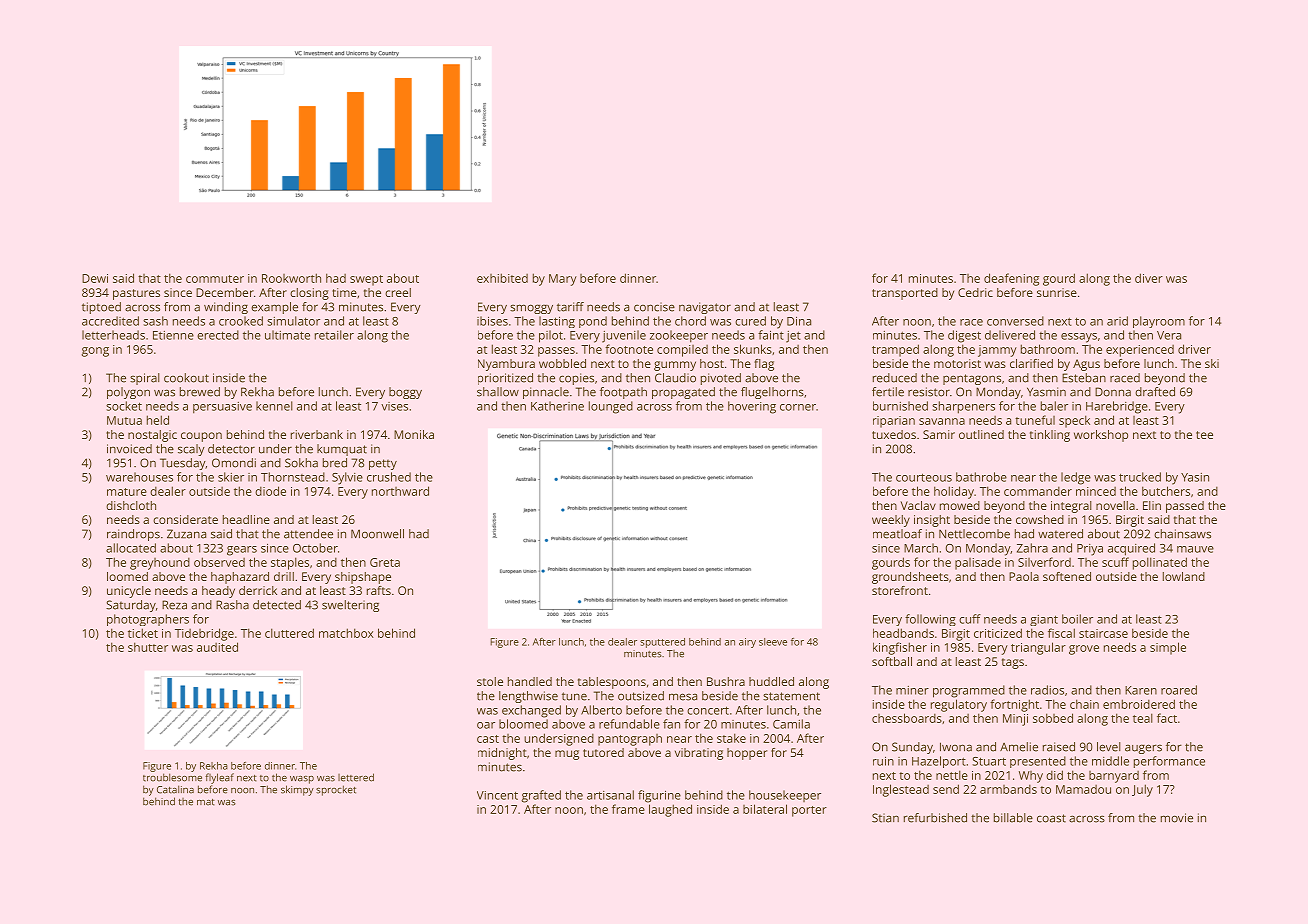 The image size is (1308, 924). Describe the element at coordinates (1050, 436) in the image. I see `tinkling` at that location.
